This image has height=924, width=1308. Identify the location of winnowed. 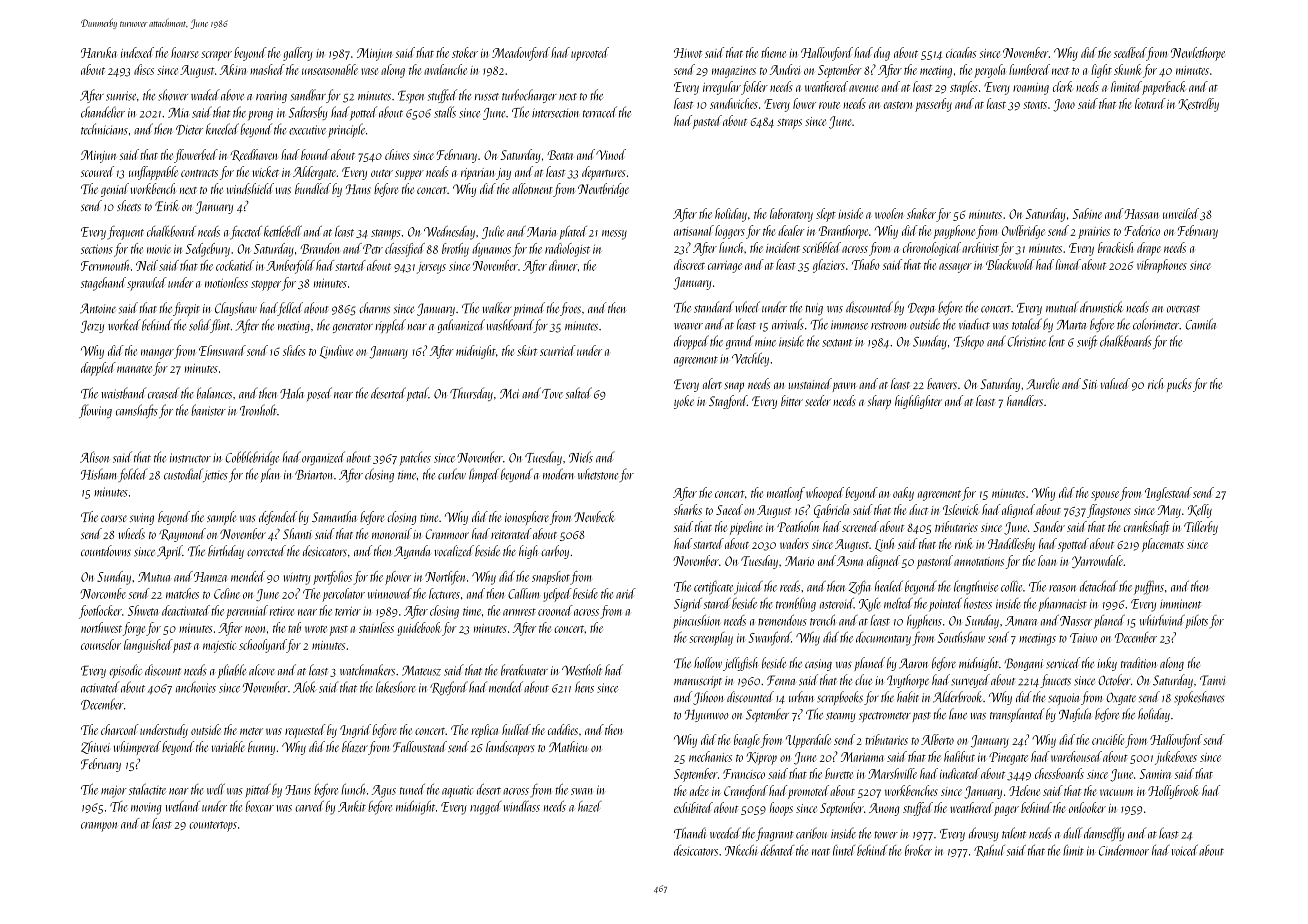
(390, 593).
